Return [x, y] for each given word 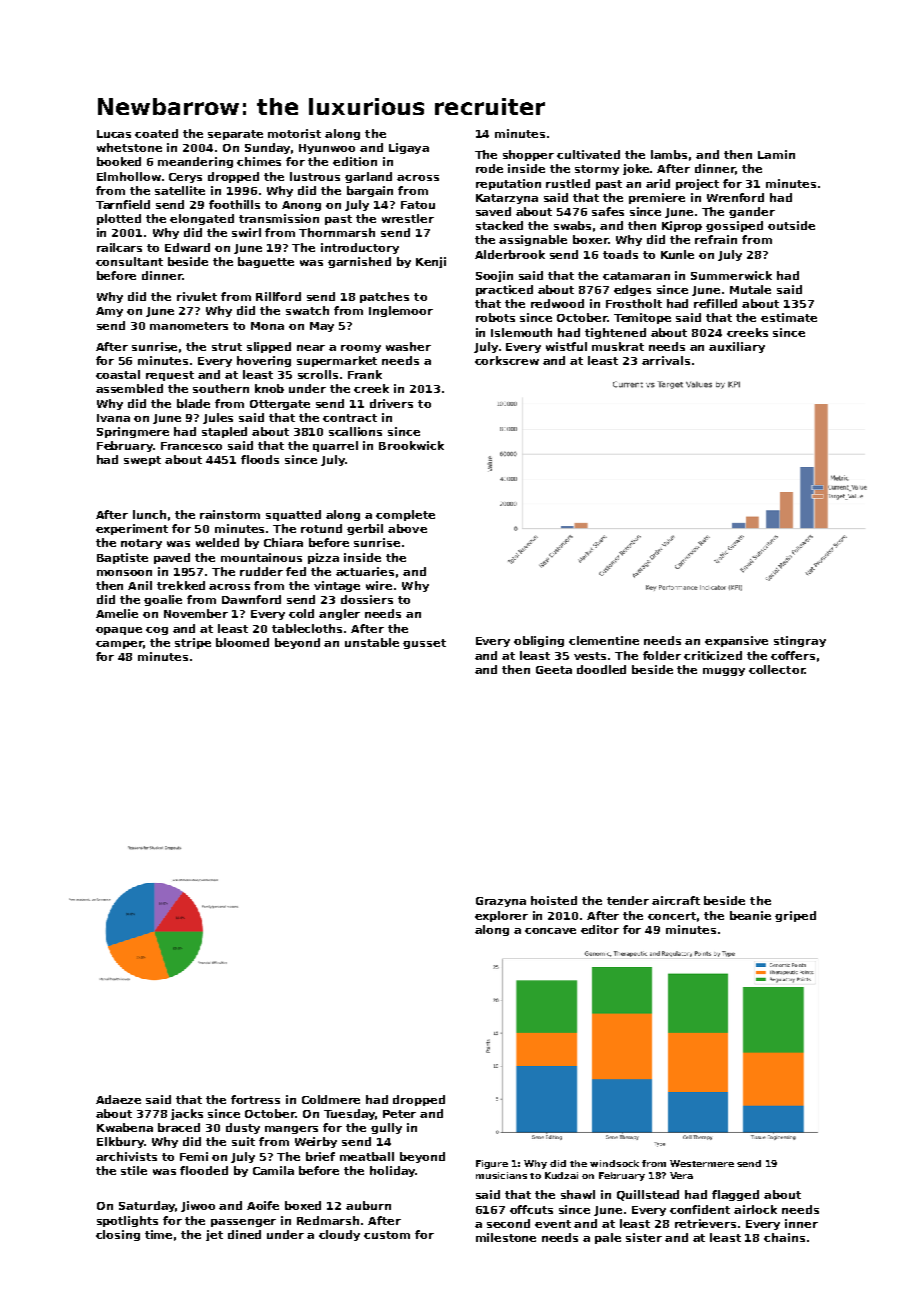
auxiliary [737, 347]
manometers [189, 326]
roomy [361, 349]
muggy [724, 672]
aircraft [676, 900]
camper [119, 645]
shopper [528, 155]
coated [156, 133]
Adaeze [118, 1099]
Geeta [554, 670]
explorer [501, 916]
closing [118, 1235]
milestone [506, 1237]
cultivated [588, 154]
